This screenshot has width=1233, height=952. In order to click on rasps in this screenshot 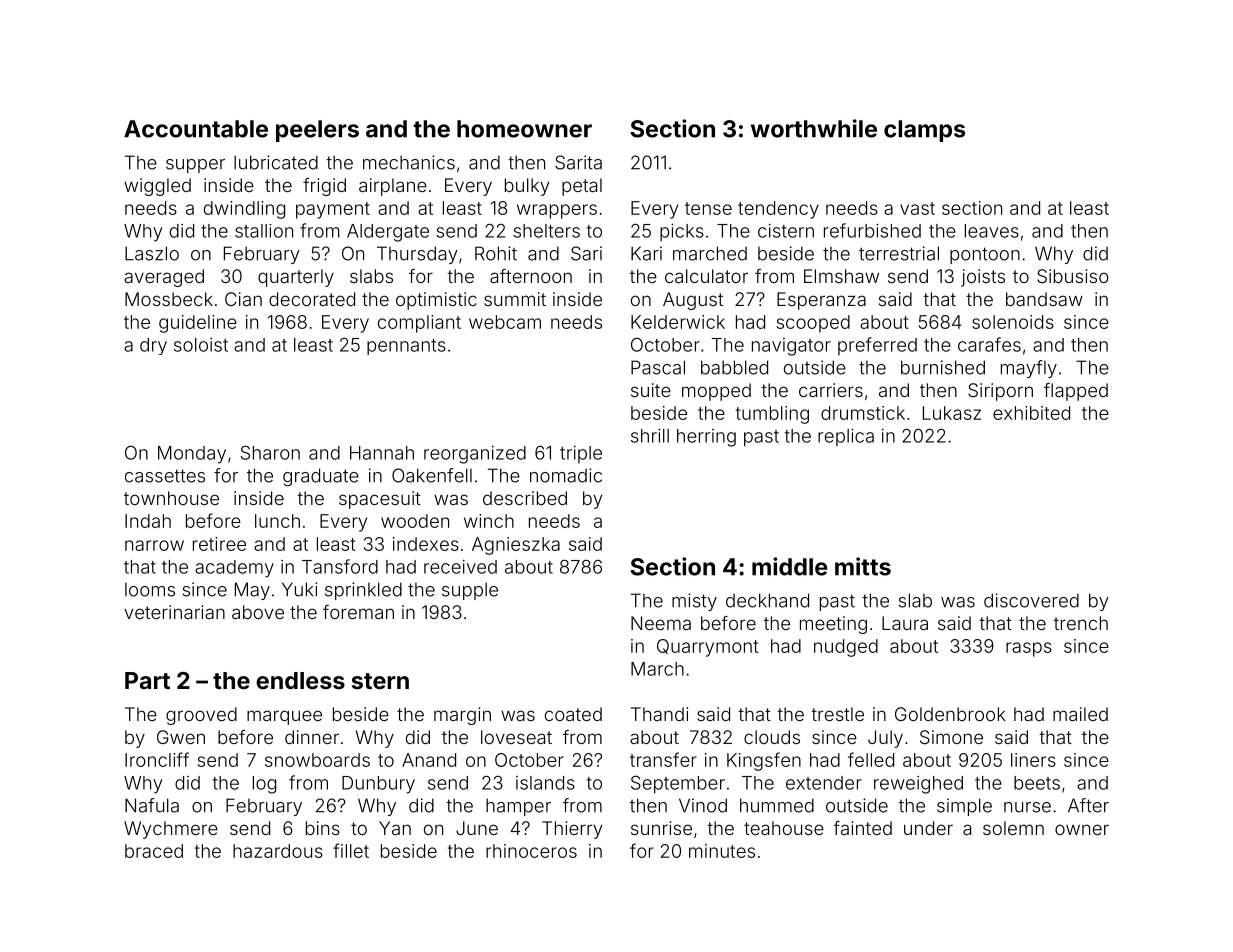, I will do `click(1029, 649)`.
